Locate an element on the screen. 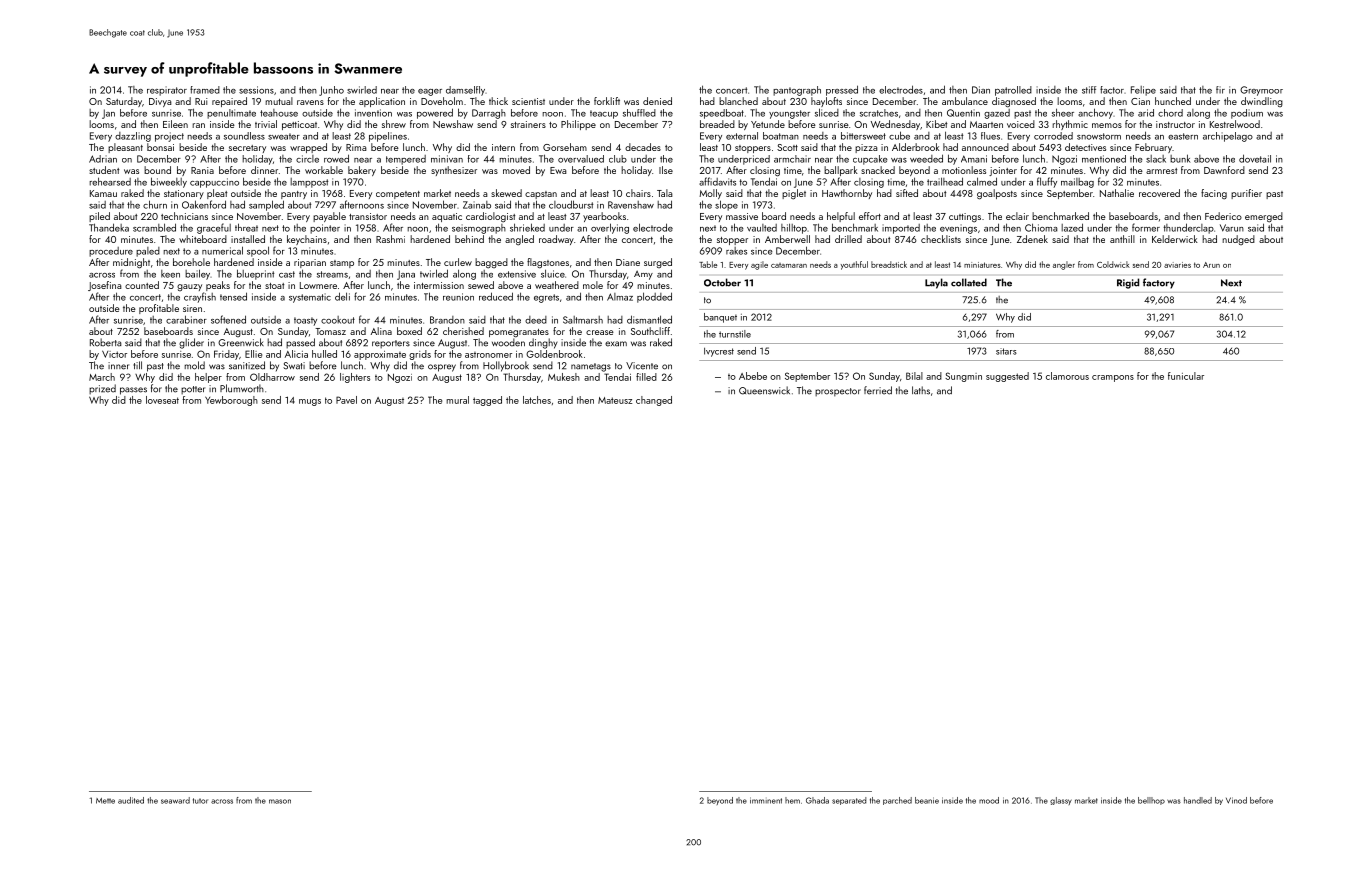  changed is located at coordinates (654, 401).
